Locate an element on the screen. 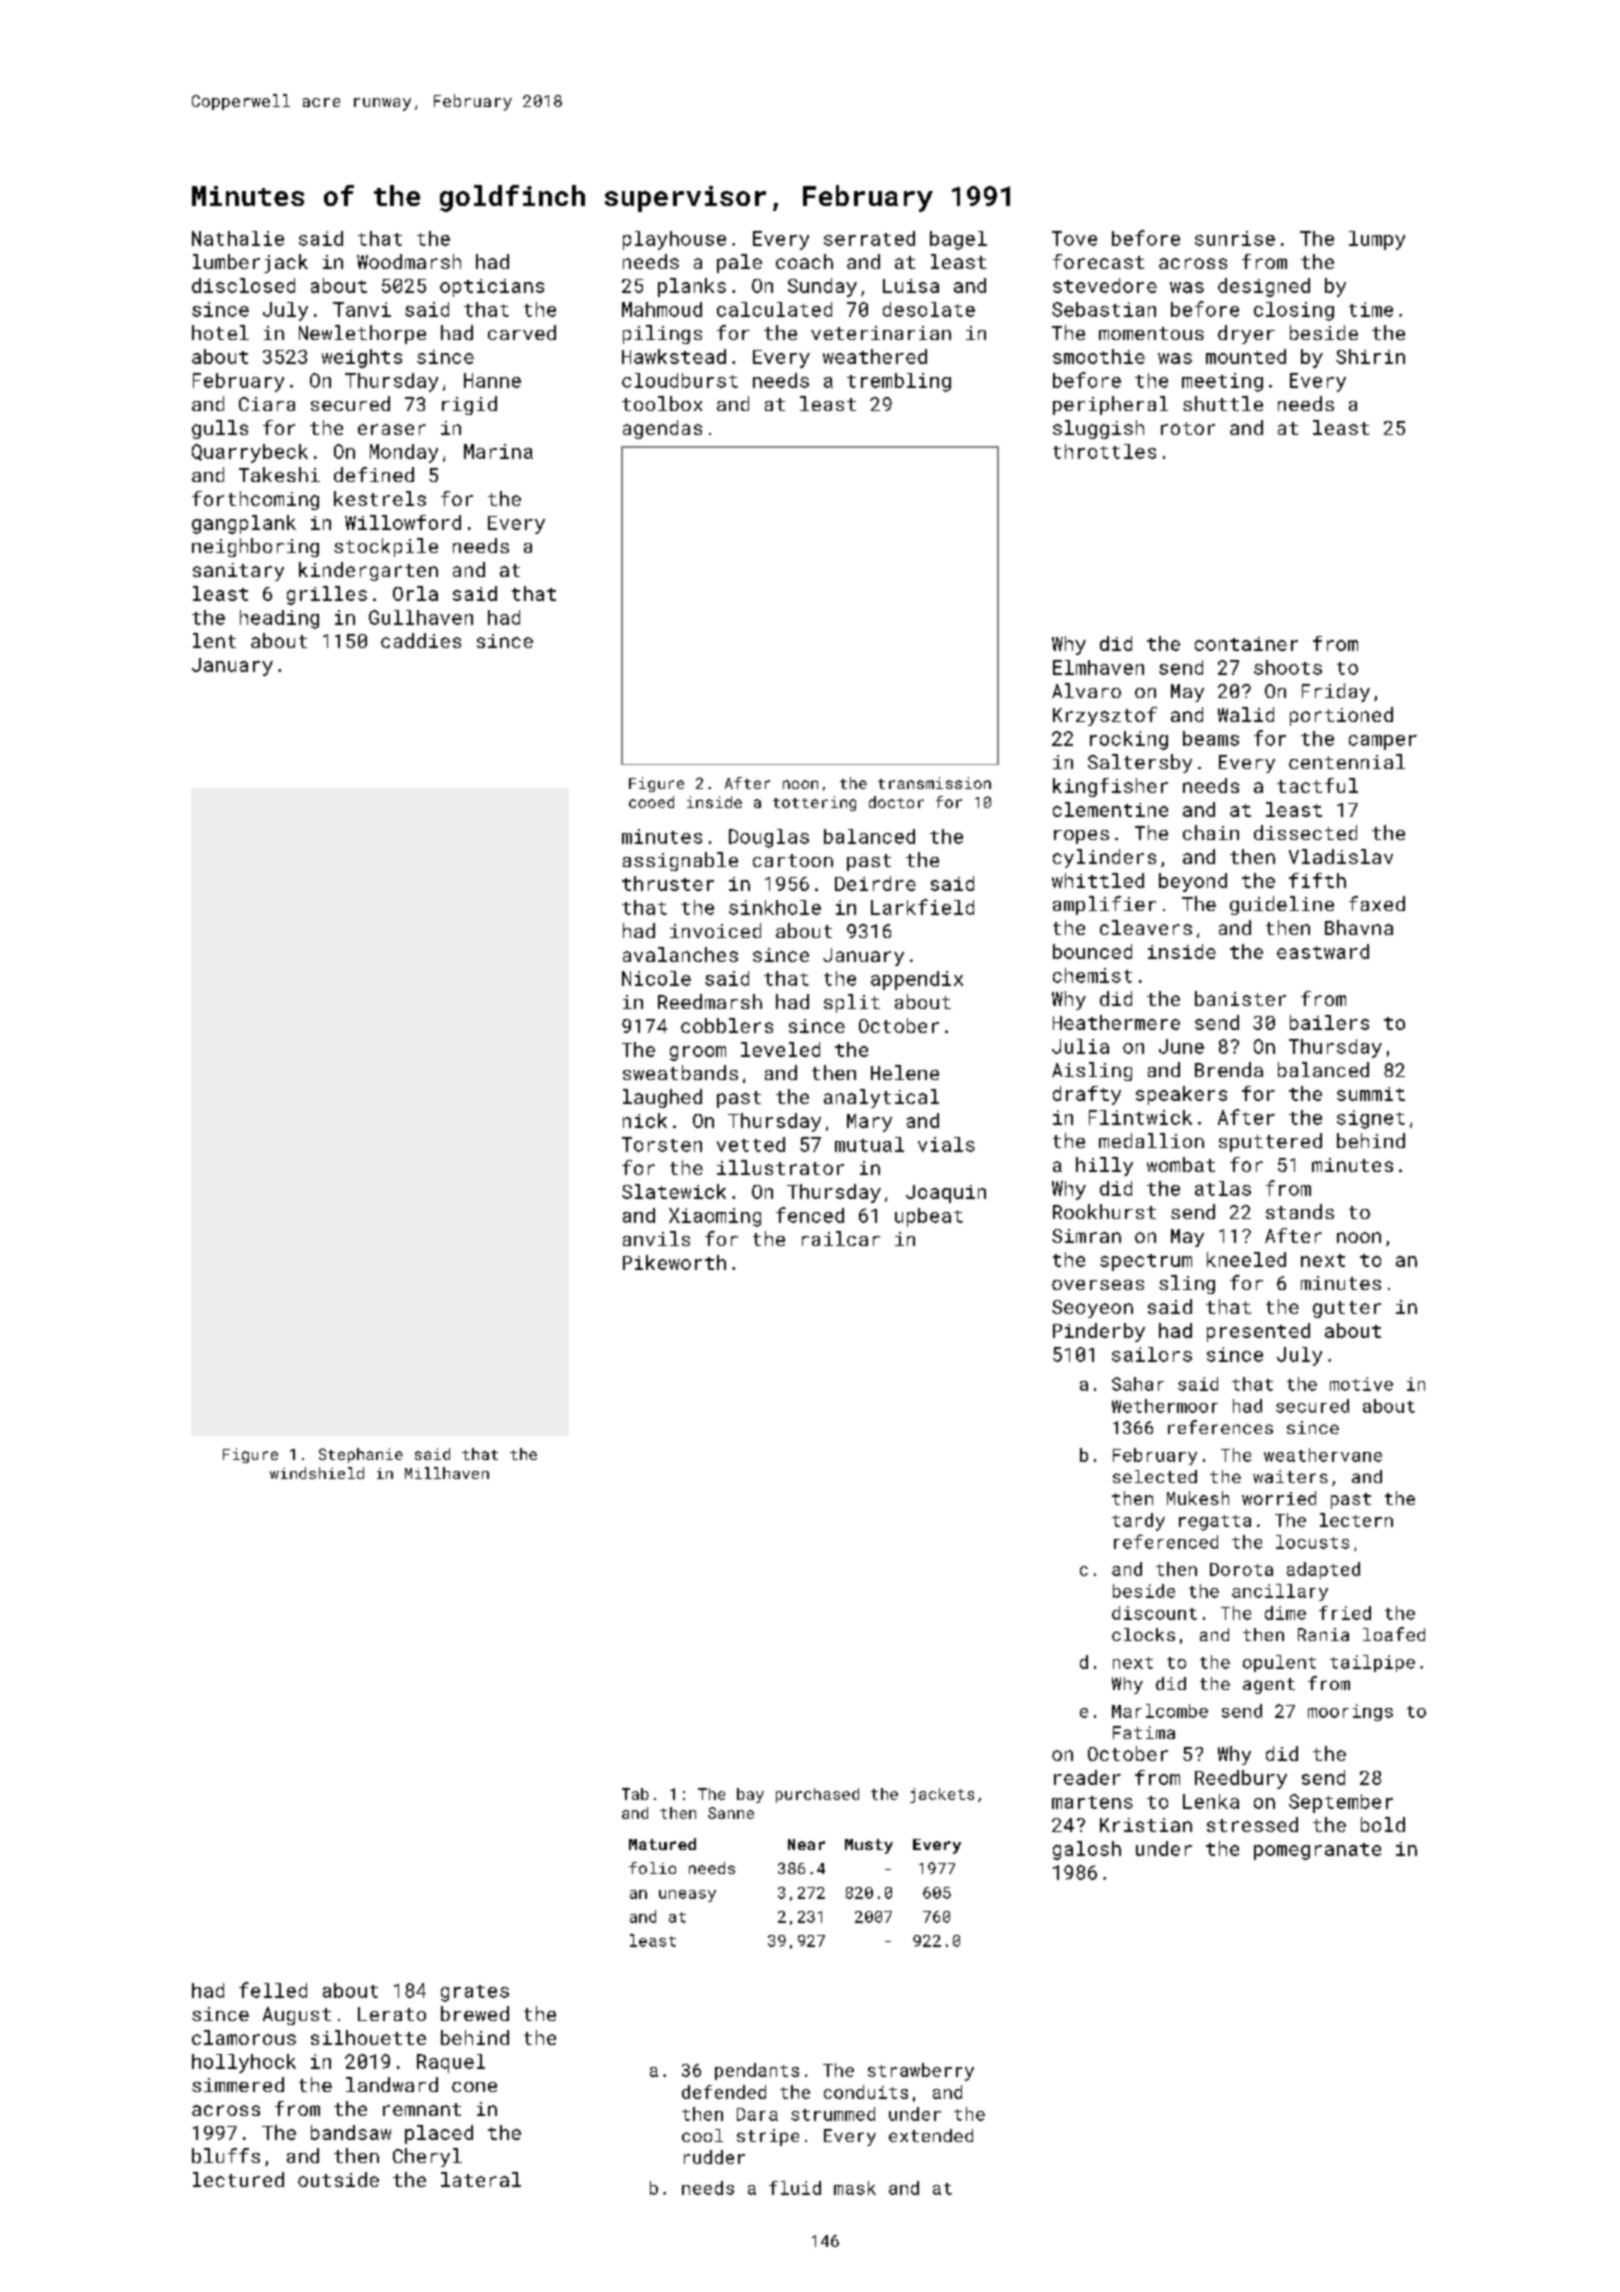 The height and width of the screenshot is (2292, 1620). caddies is located at coordinates (421, 640).
